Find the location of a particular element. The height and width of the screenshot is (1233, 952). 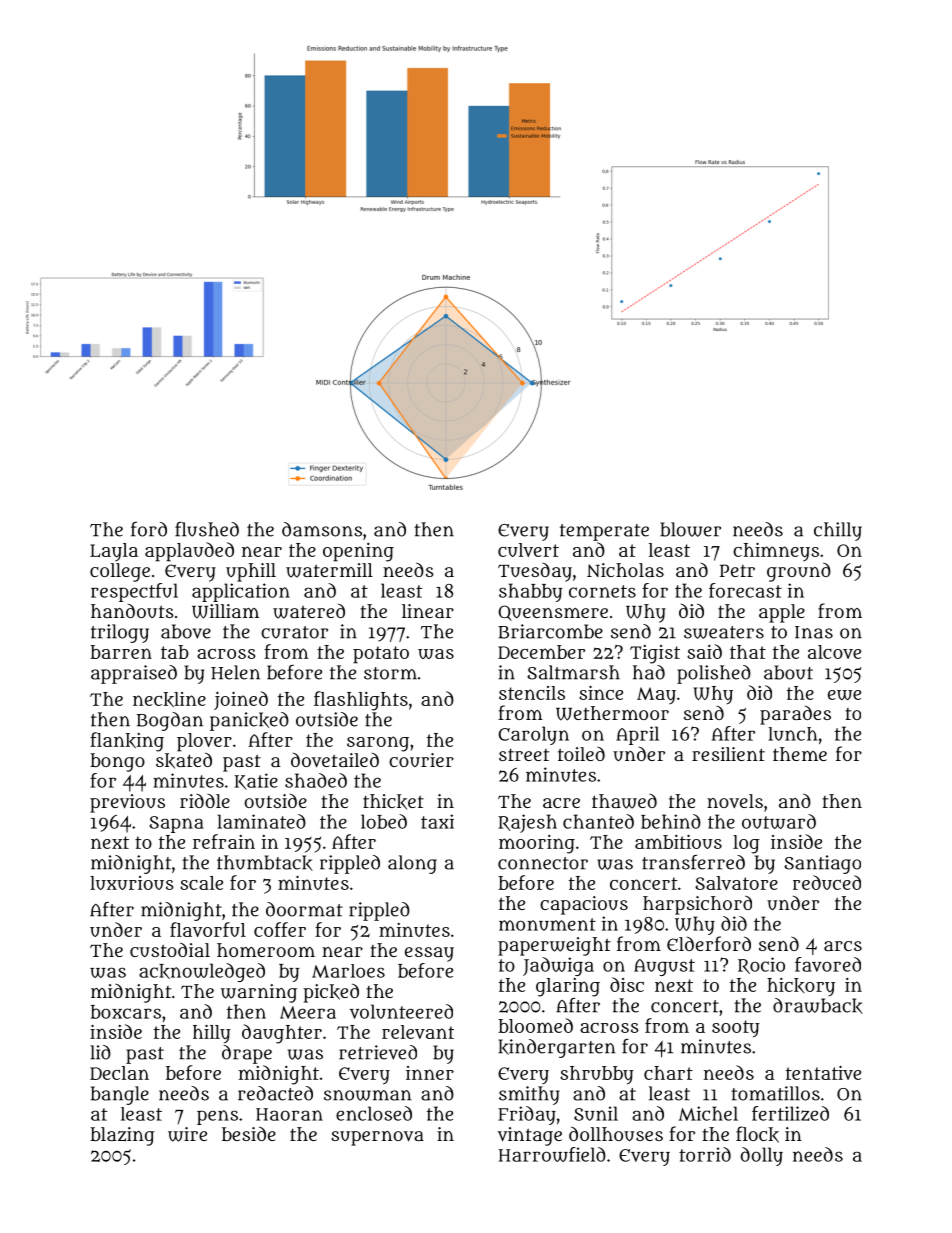

flanking is located at coordinates (127, 742).
